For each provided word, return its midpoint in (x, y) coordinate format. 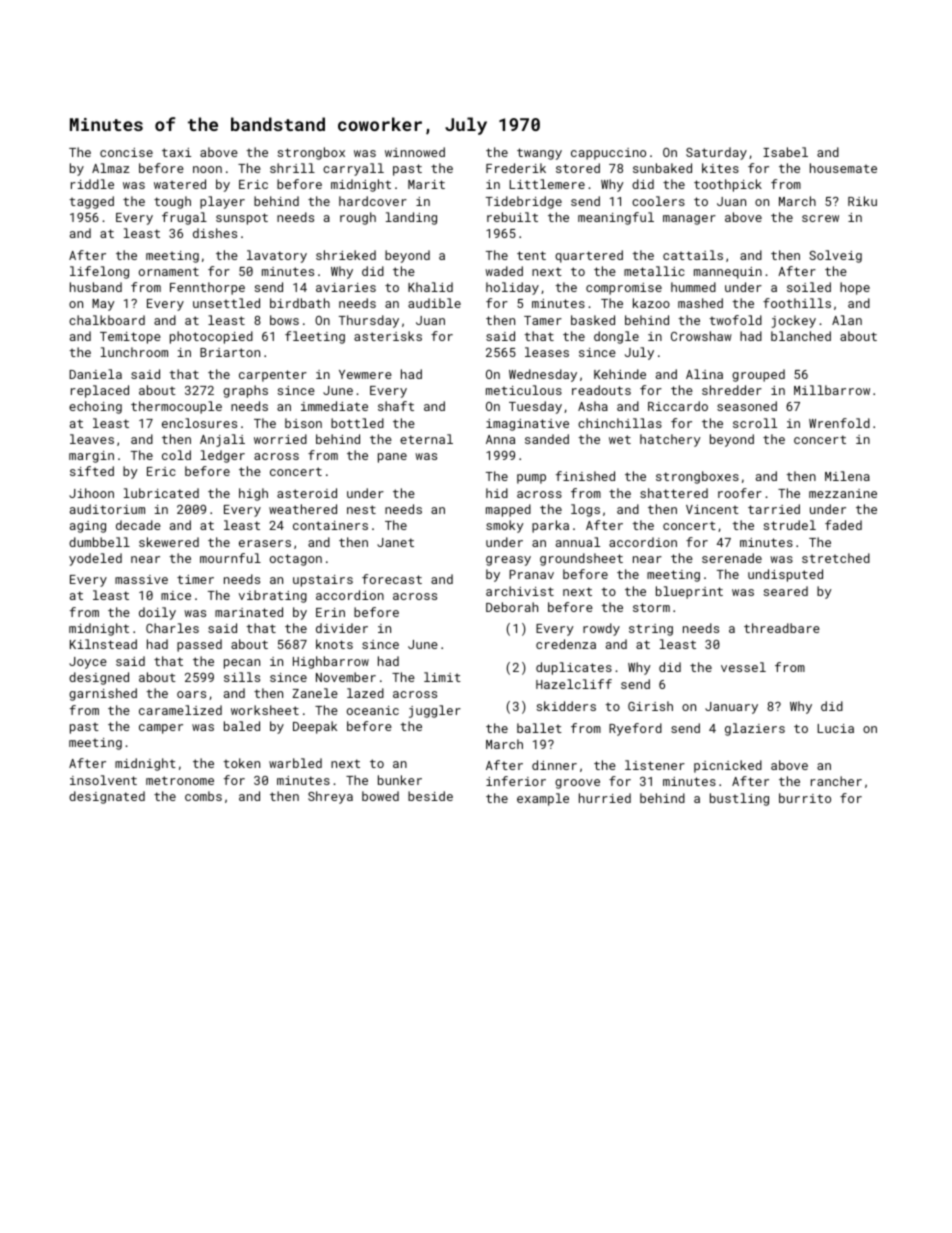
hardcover (373, 201)
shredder (732, 390)
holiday (512, 288)
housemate (843, 168)
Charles (172, 628)
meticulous (524, 390)
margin (91, 457)
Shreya (330, 797)
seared (786, 591)
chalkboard (107, 320)
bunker (400, 780)
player (222, 202)
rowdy (601, 629)
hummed (693, 287)
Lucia (835, 728)
